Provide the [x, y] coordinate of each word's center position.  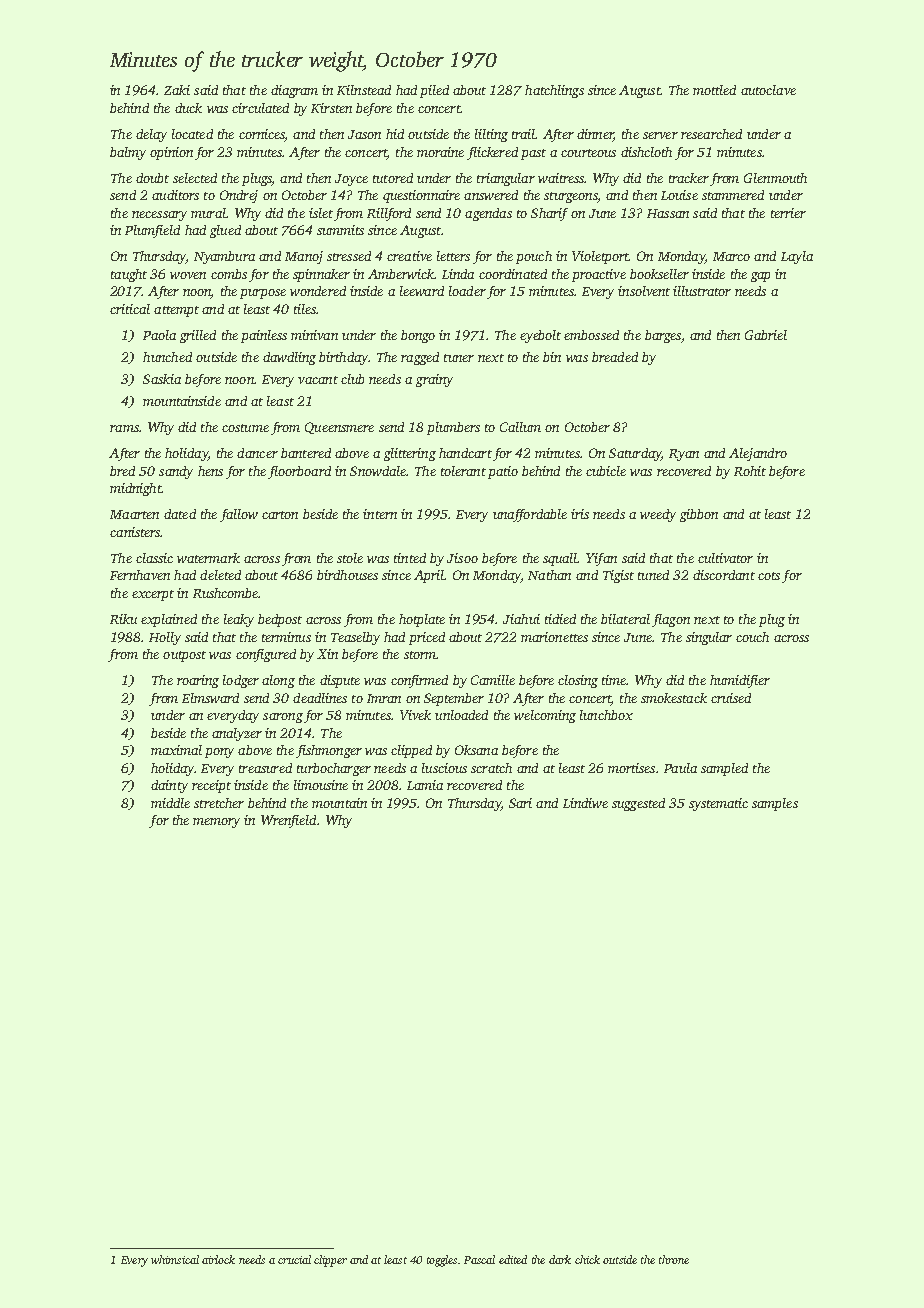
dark [560, 1259]
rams [124, 428]
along [278, 681]
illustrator [702, 291]
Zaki [177, 90]
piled [434, 91]
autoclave [768, 90]
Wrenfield [288, 821]
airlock [218, 1259]
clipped [411, 751]
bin [552, 357]
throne [674, 1259]
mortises [631, 768]
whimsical [175, 1259]
